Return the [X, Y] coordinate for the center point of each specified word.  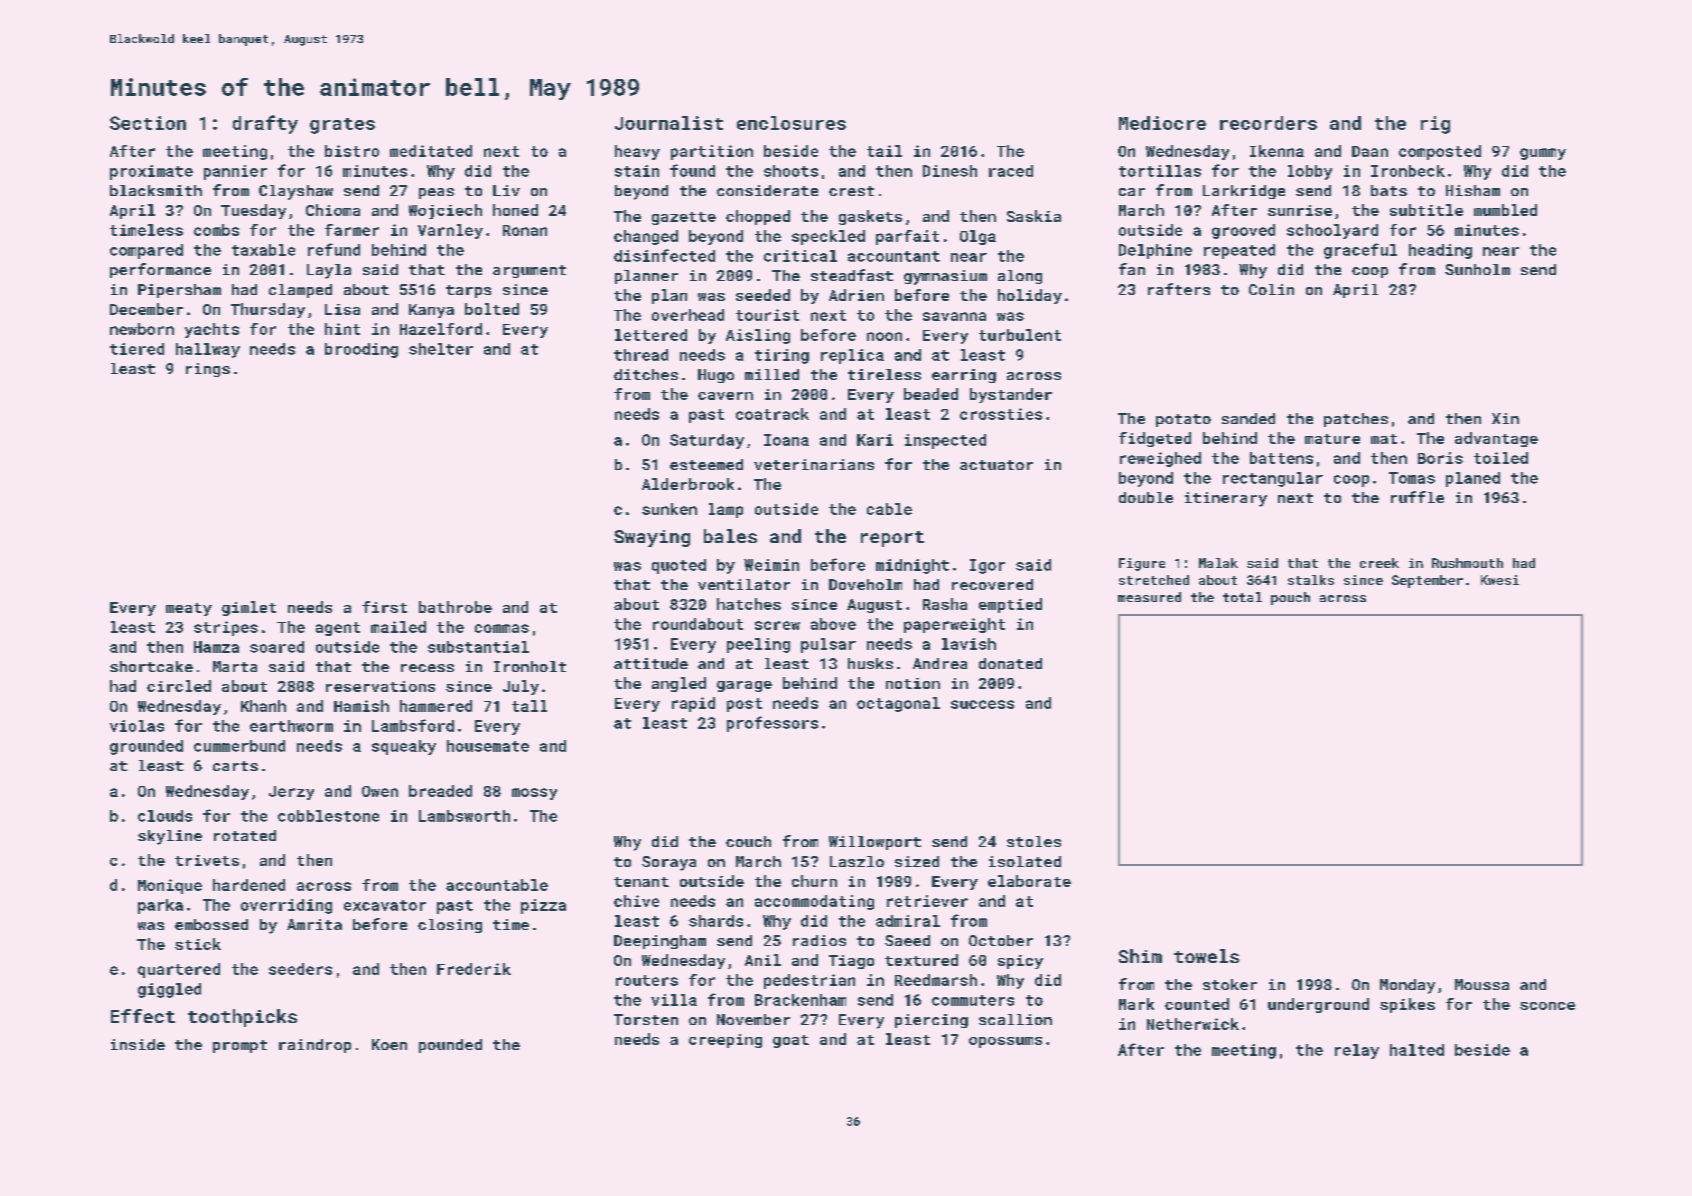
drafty [265, 124]
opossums [1005, 1042]
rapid [693, 704]
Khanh [263, 706]
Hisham [1473, 190]
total [1242, 597]
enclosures [791, 123]
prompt [240, 1046]
